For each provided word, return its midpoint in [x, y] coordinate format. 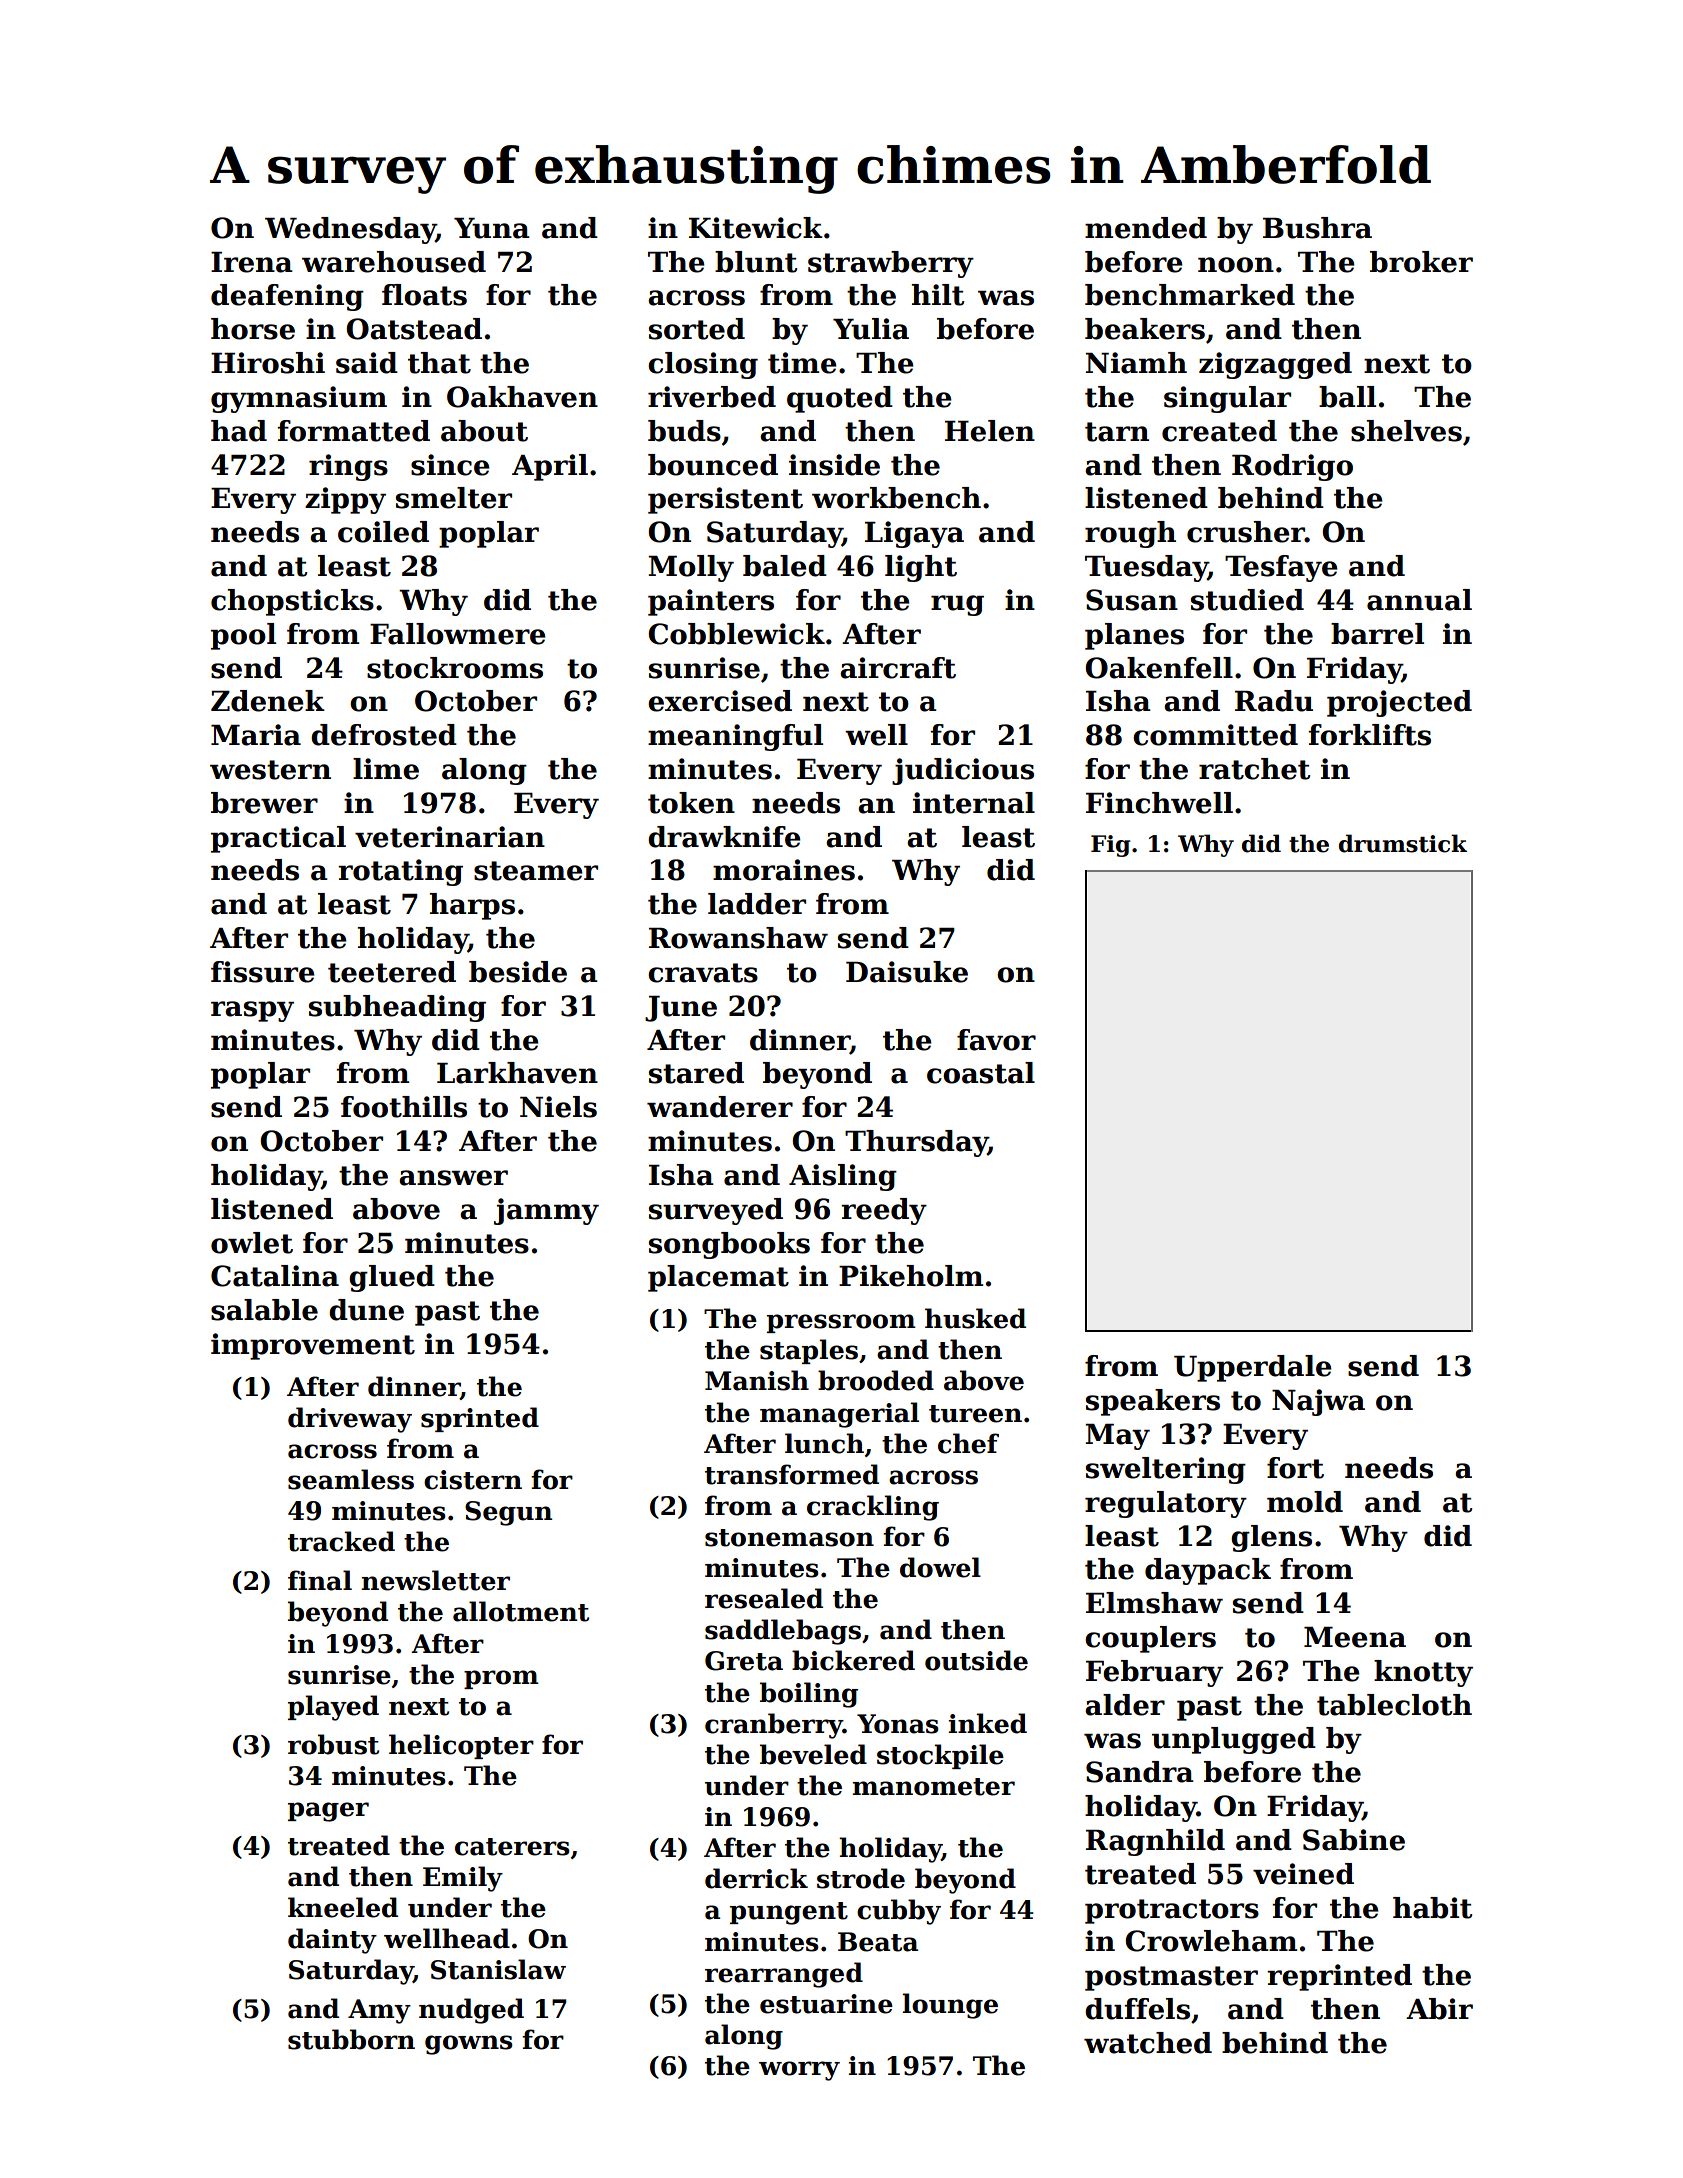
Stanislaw [498, 1969]
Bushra [1317, 228]
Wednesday [350, 230]
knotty [1423, 1673]
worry [799, 2071]
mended [1146, 228]
